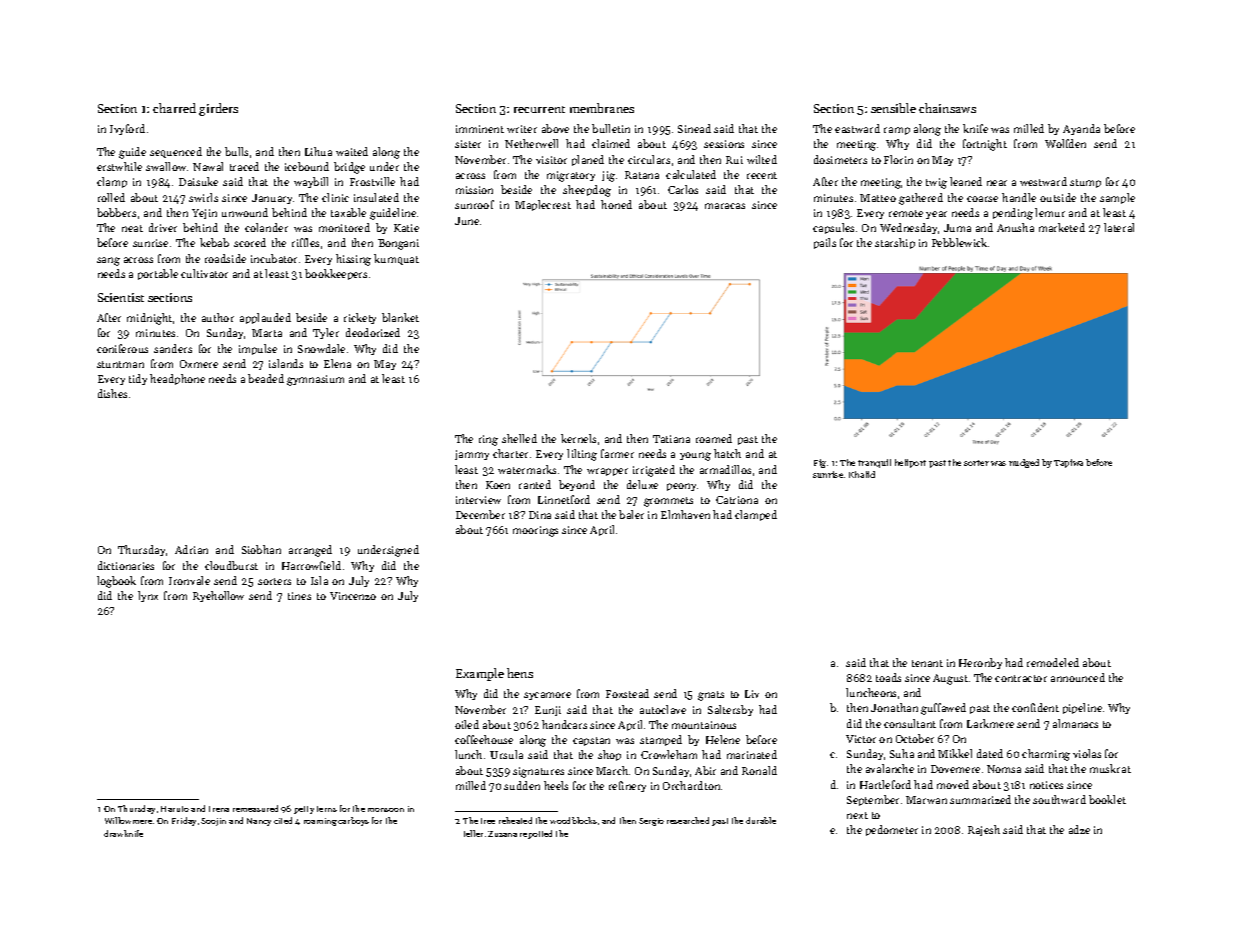  I want to click on Elena, so click(337, 363).
